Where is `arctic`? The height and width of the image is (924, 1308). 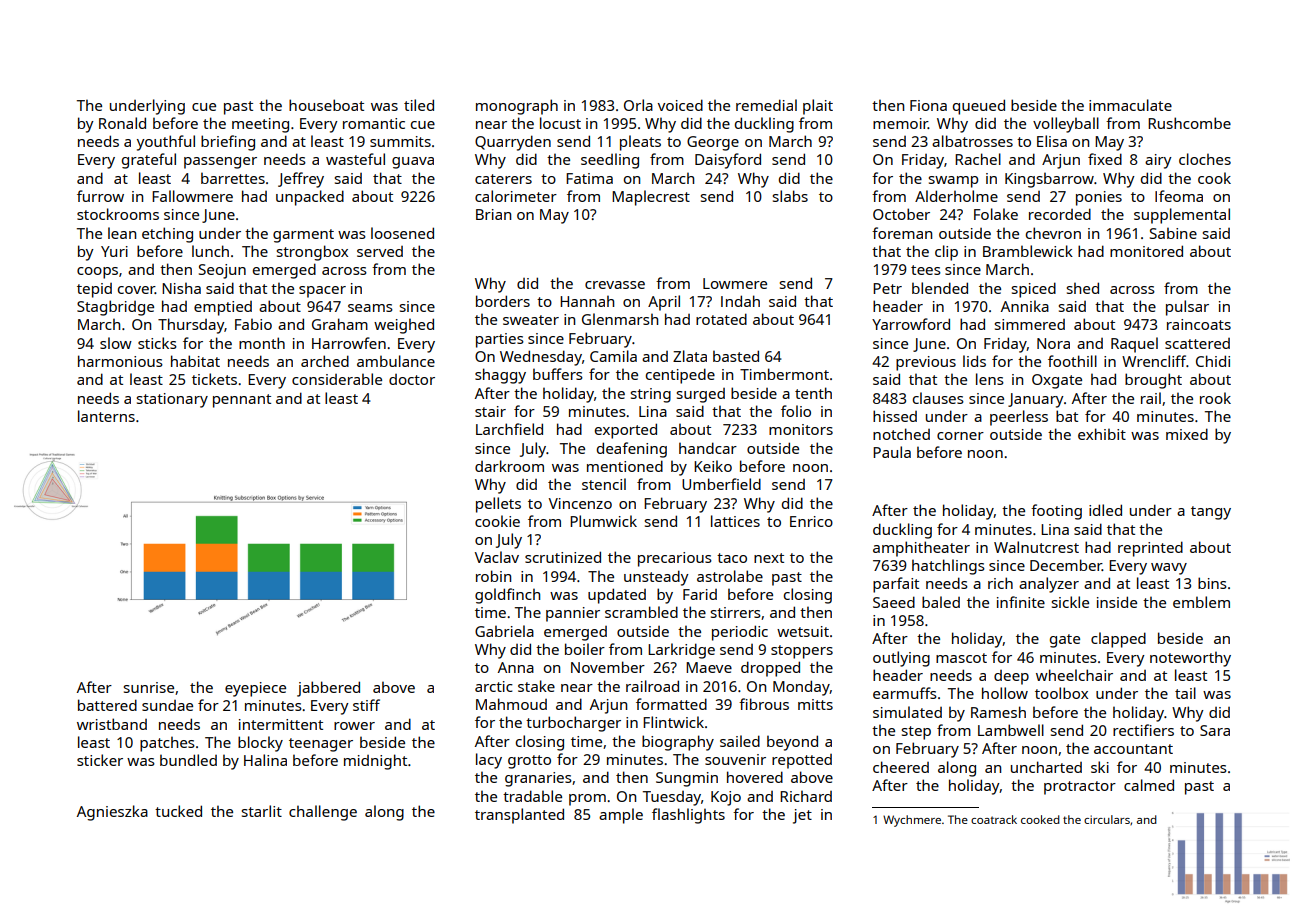
arctic is located at coordinates (494, 686).
